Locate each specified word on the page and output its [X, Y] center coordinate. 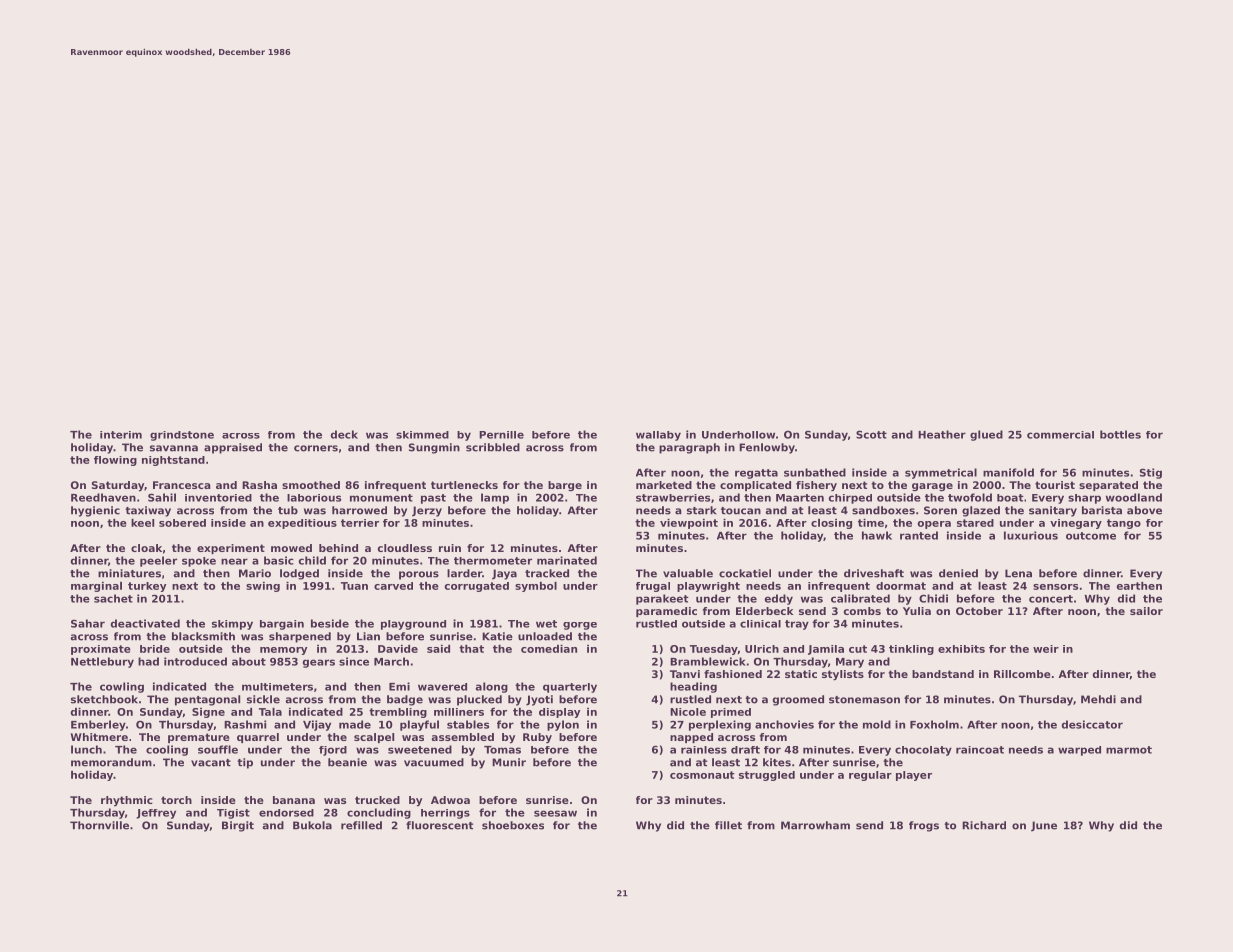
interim [121, 435]
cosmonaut [702, 775]
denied [958, 573]
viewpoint [689, 524]
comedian [549, 649]
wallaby [658, 436]
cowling [122, 687]
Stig [1151, 473]
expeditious [302, 524]
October [979, 611]
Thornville [99, 825]
